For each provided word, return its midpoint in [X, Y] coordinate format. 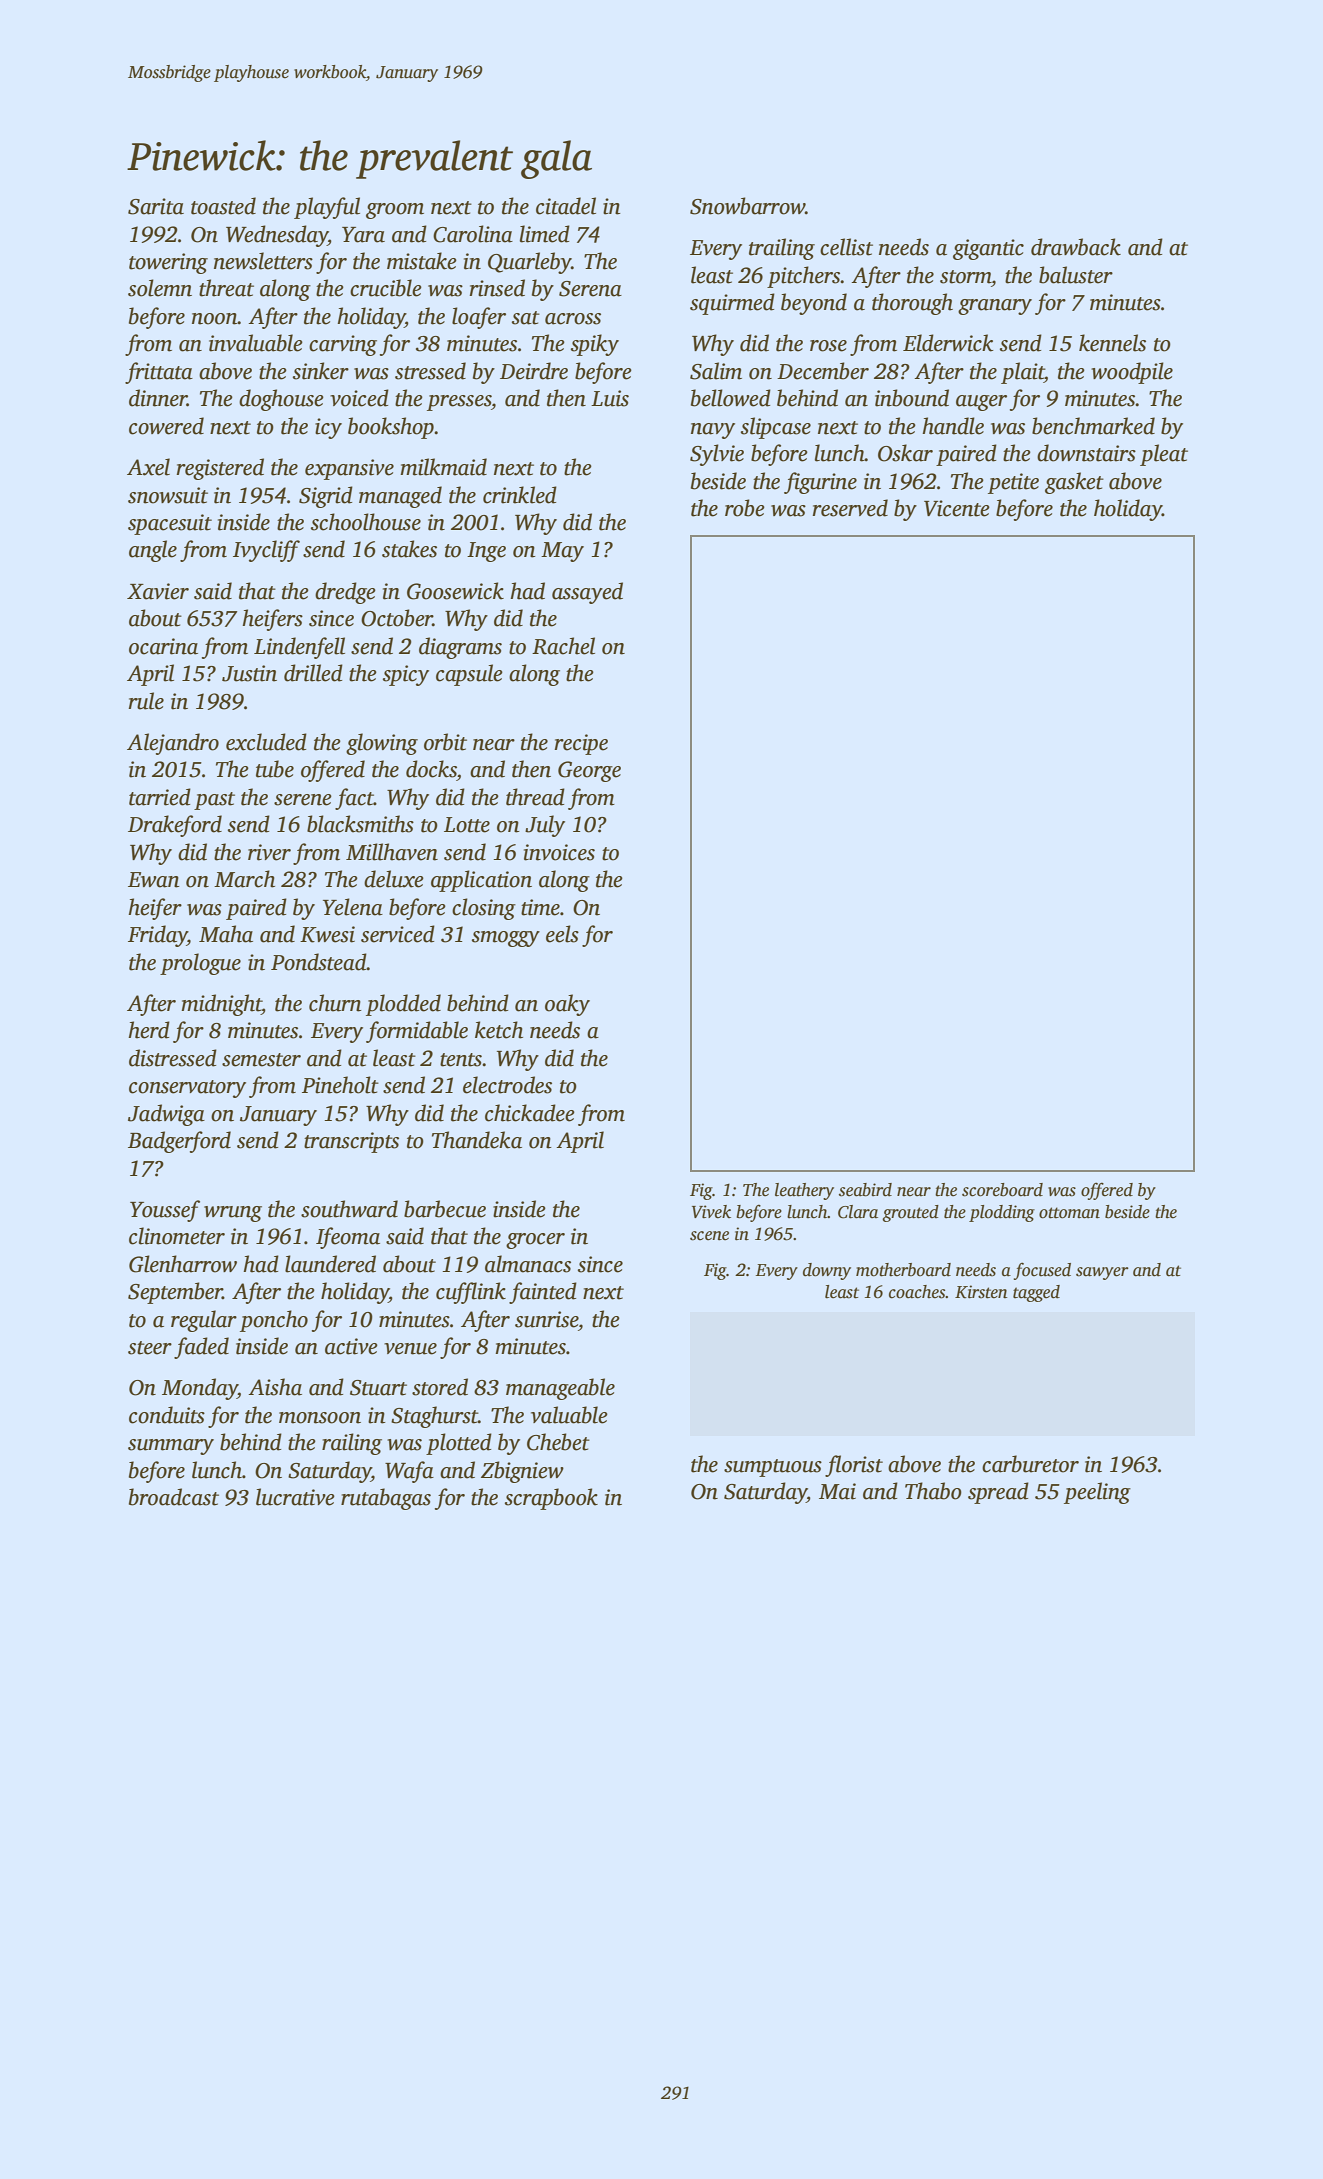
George [589, 771]
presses [459, 403]
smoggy [506, 939]
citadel [566, 206]
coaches [917, 1292]
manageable [560, 1389]
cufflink [471, 1293]
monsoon [320, 1418]
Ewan [154, 880]
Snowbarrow [747, 206]
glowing [382, 744]
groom [395, 211]
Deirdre [534, 371]
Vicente [957, 508]
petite [1013, 483]
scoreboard [1002, 1190]
